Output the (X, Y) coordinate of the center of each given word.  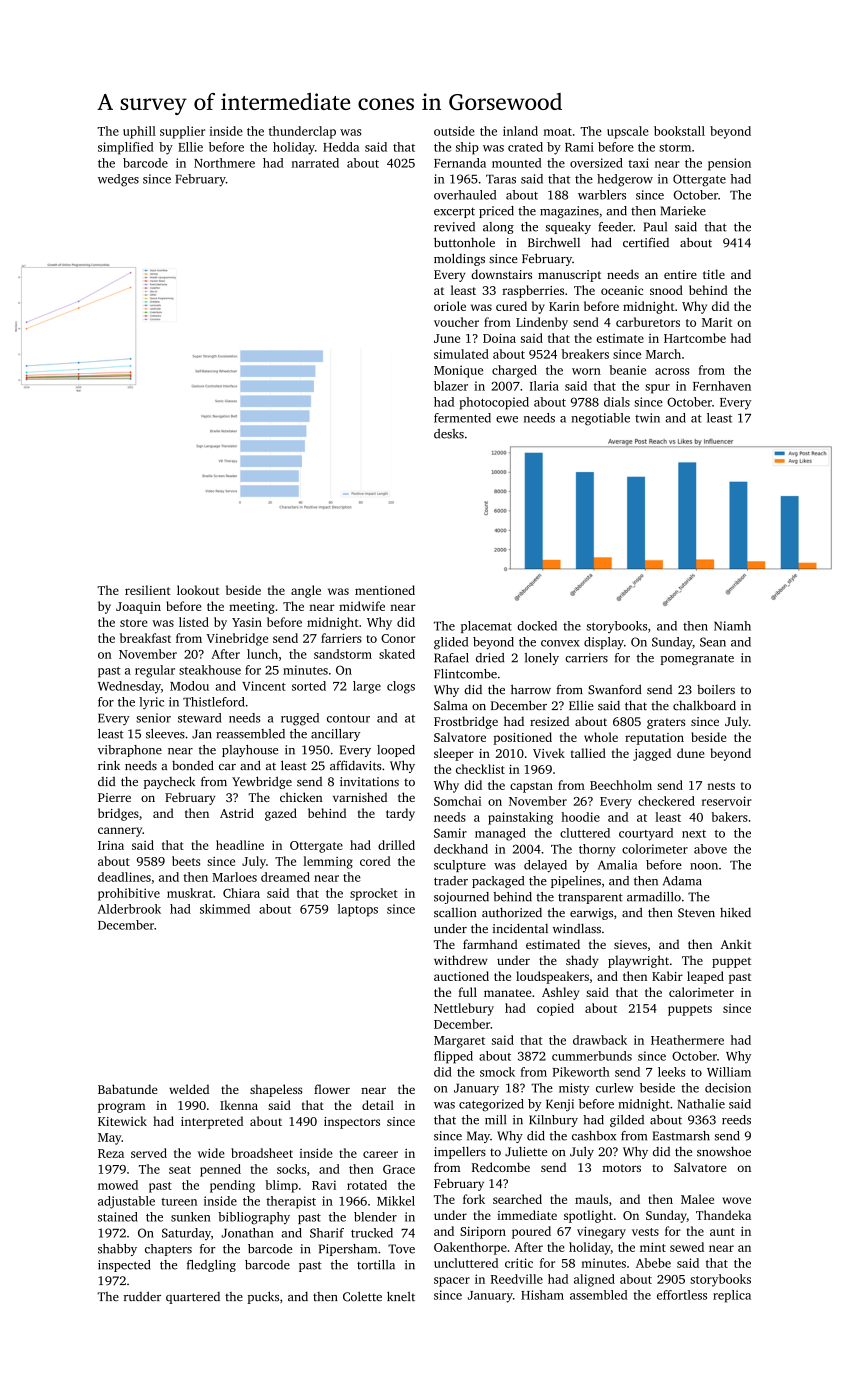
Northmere (224, 163)
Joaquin (138, 608)
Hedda (341, 147)
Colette (362, 1296)
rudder (142, 1296)
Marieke (683, 211)
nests (721, 786)
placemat (486, 627)
